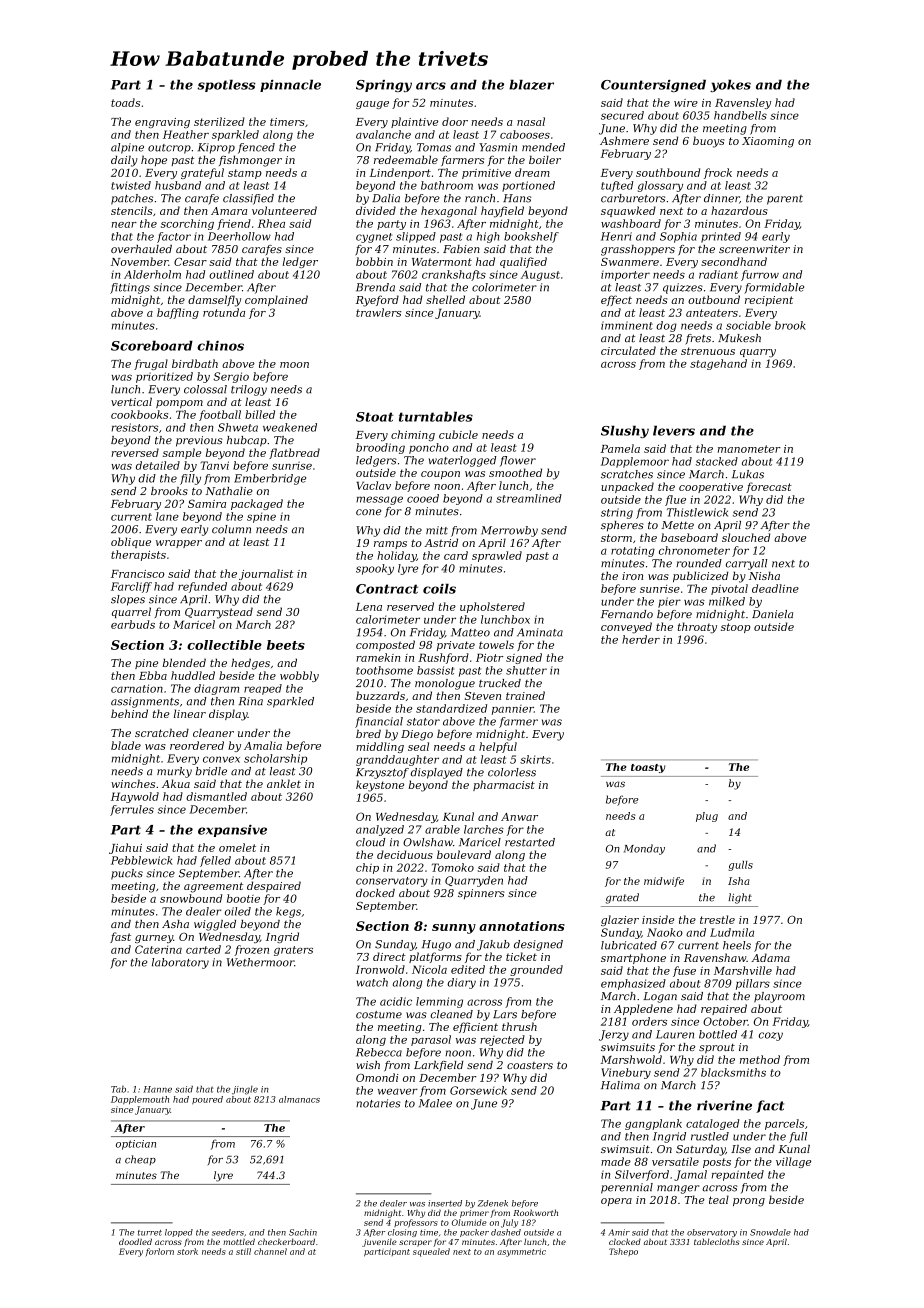 The width and height of the screenshot is (924, 1308). I want to click on stagehand, so click(718, 364).
